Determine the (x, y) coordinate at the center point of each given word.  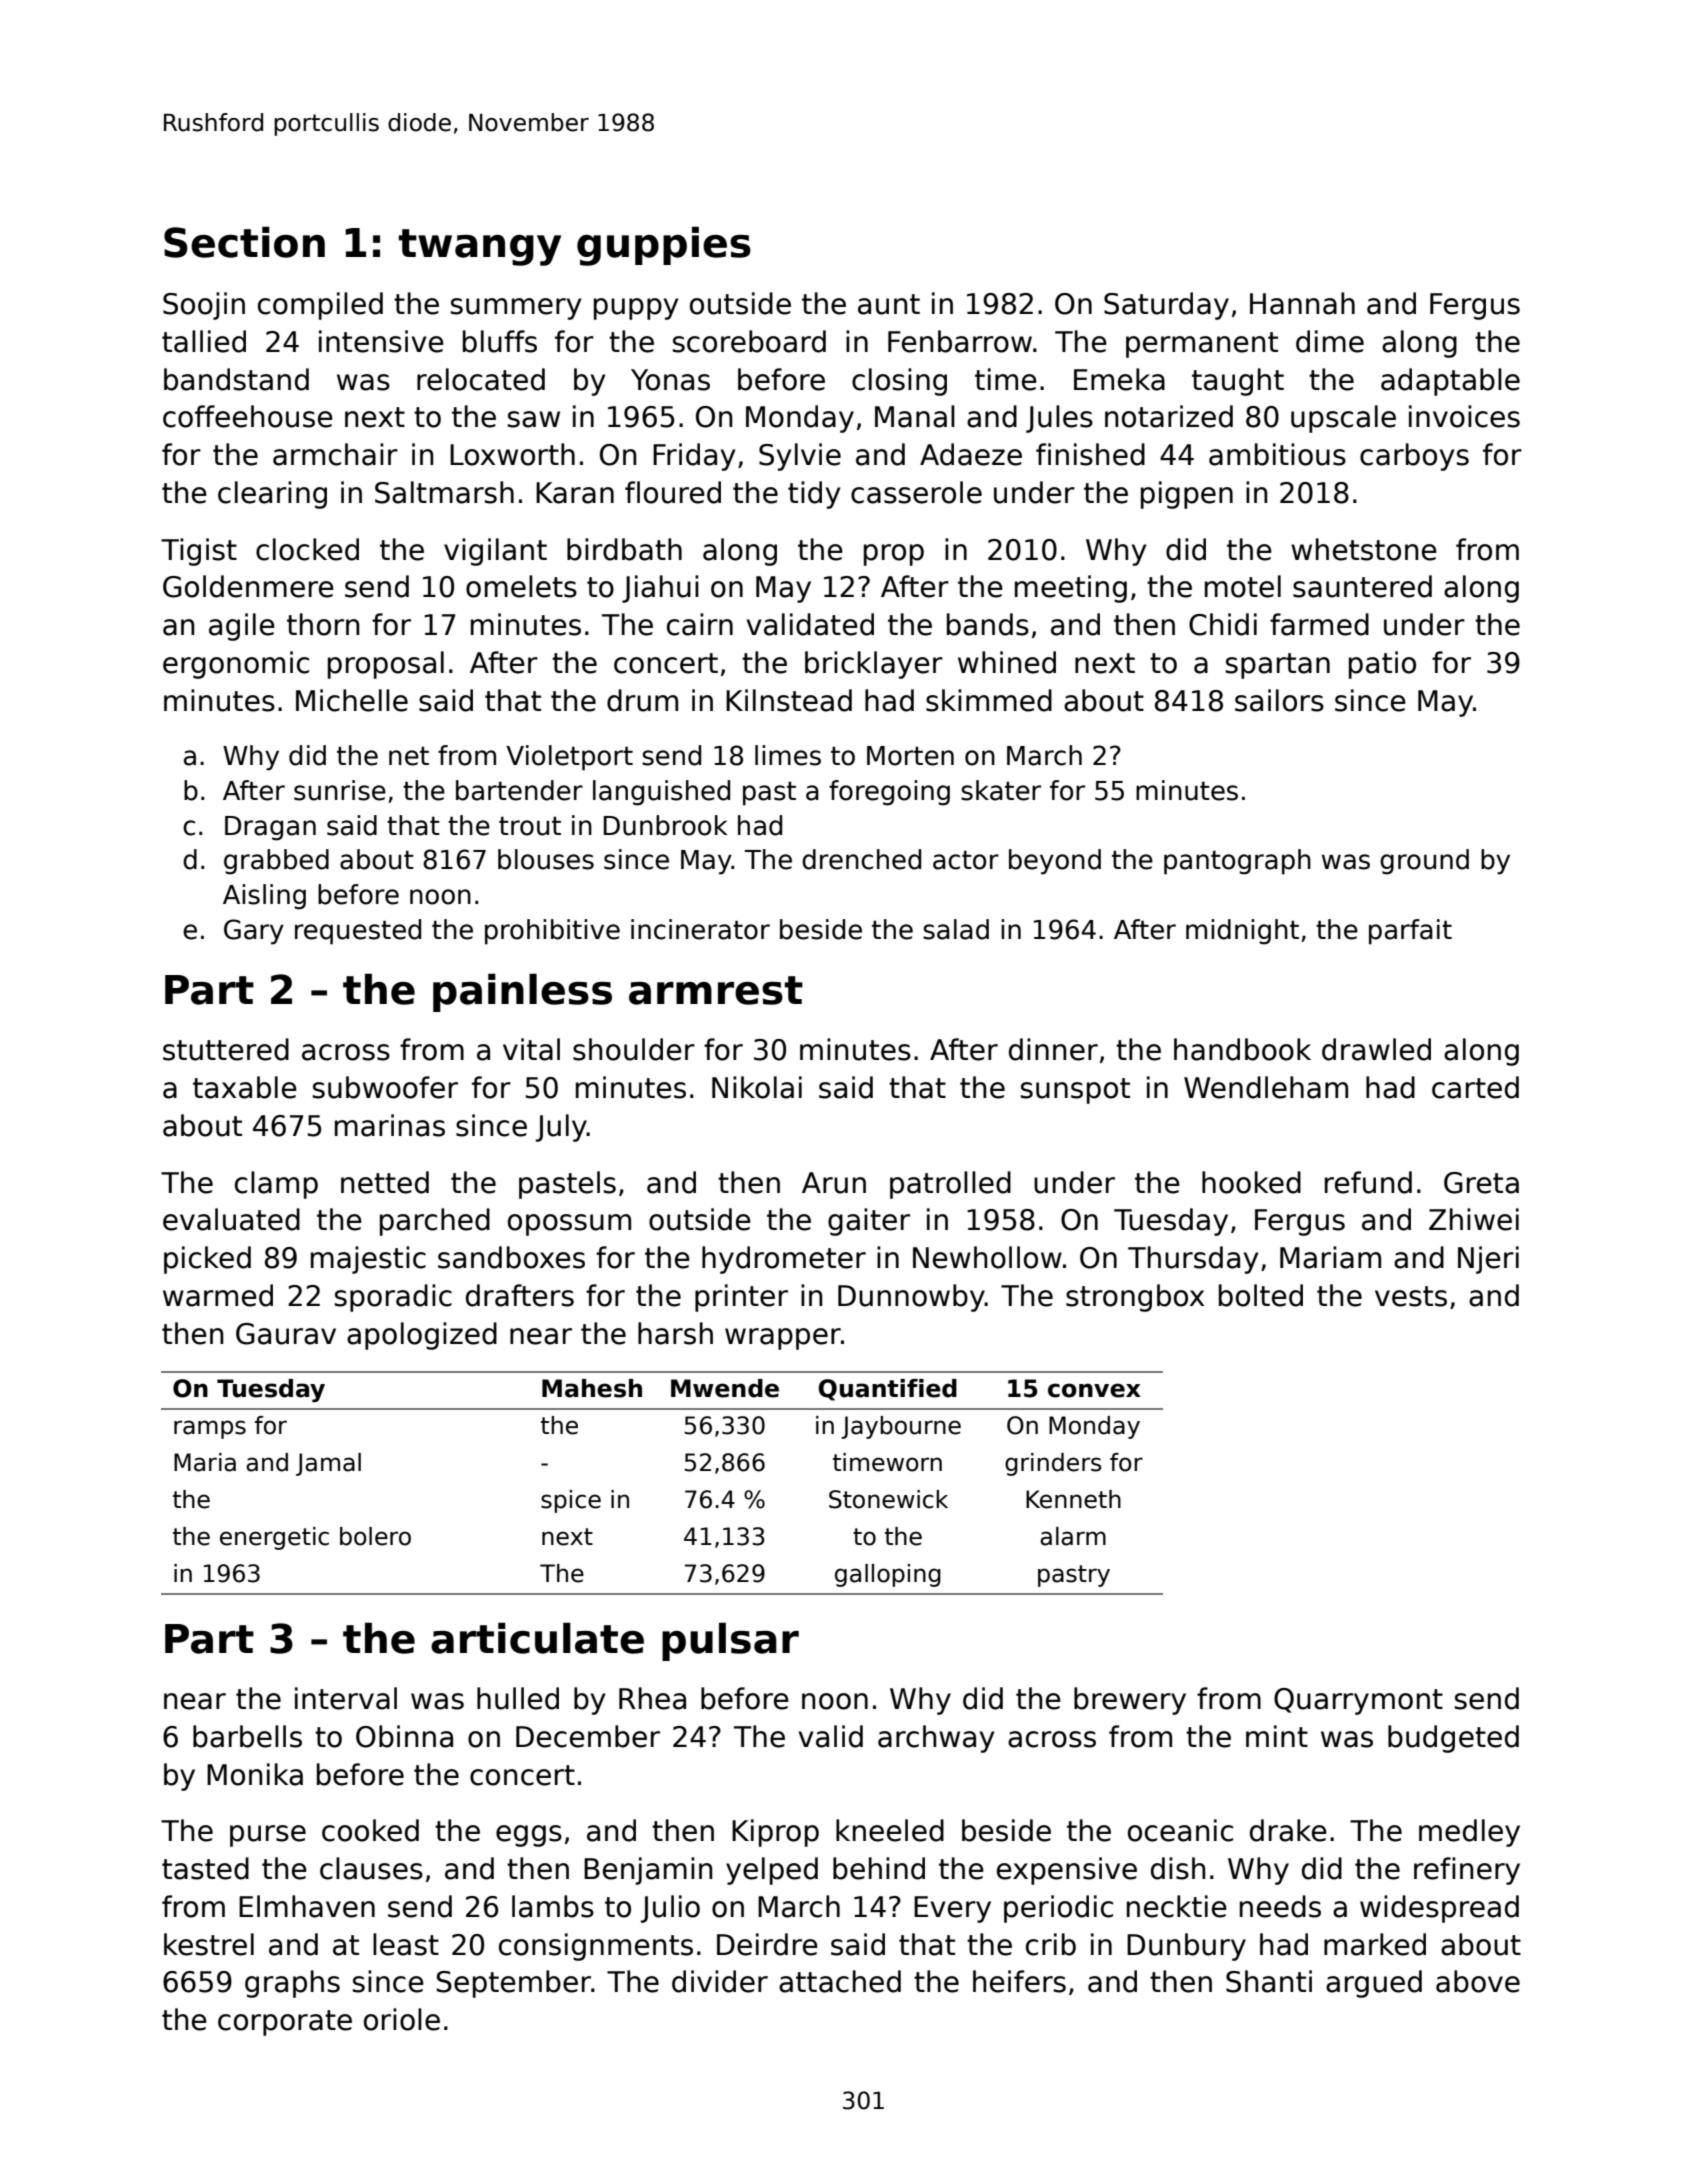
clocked (307, 549)
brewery (1130, 1701)
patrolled (950, 1185)
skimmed (989, 700)
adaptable (1450, 382)
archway (936, 1739)
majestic (368, 1260)
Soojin (204, 306)
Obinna (404, 1736)
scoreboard (749, 341)
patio (1382, 665)
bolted (1261, 1295)
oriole (402, 2019)
